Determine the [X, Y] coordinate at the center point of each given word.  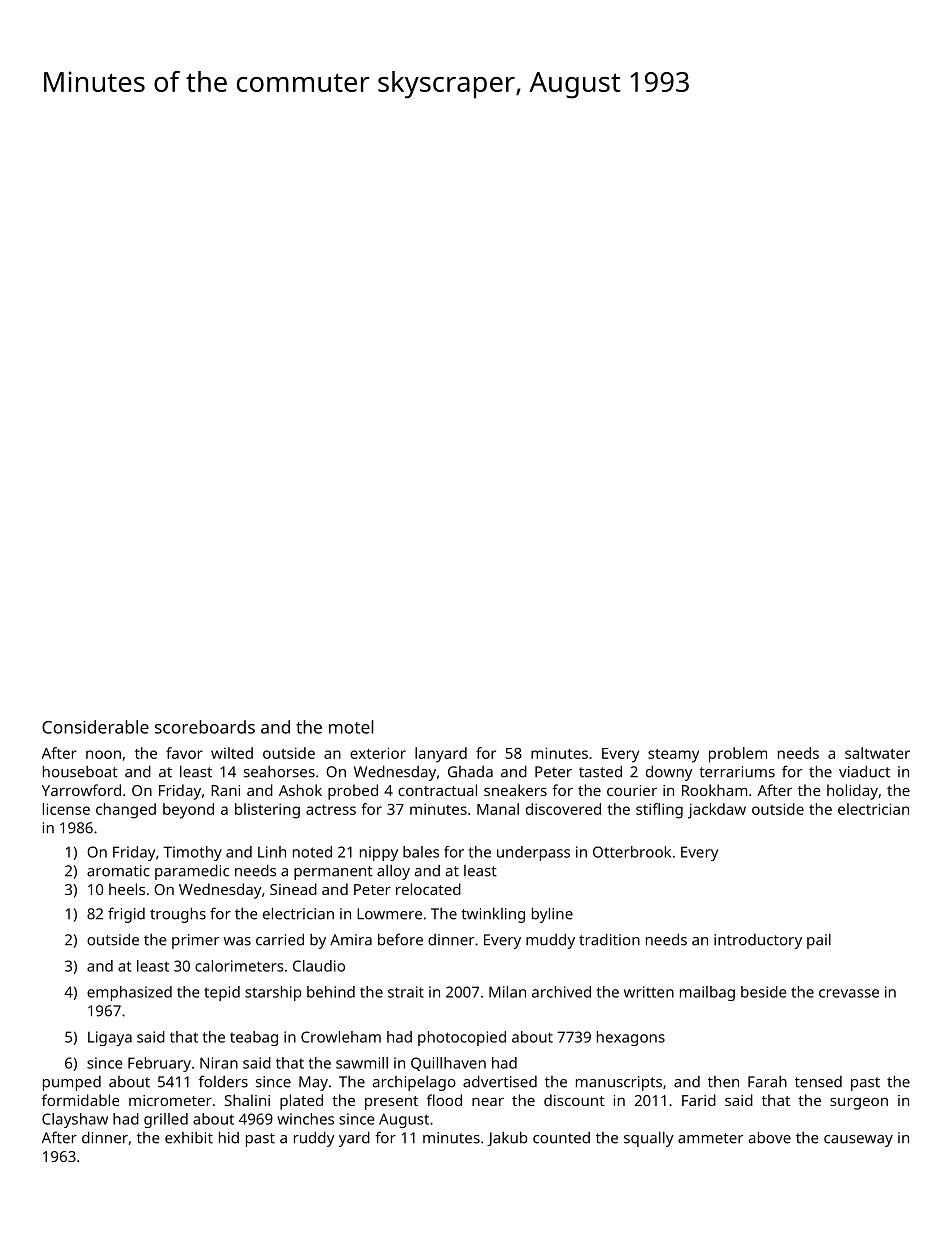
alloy [393, 872]
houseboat [80, 771]
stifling [659, 811]
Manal [498, 809]
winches [305, 1119]
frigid [126, 915]
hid [229, 1137]
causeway [858, 1141]
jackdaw [717, 811]
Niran [219, 1063]
